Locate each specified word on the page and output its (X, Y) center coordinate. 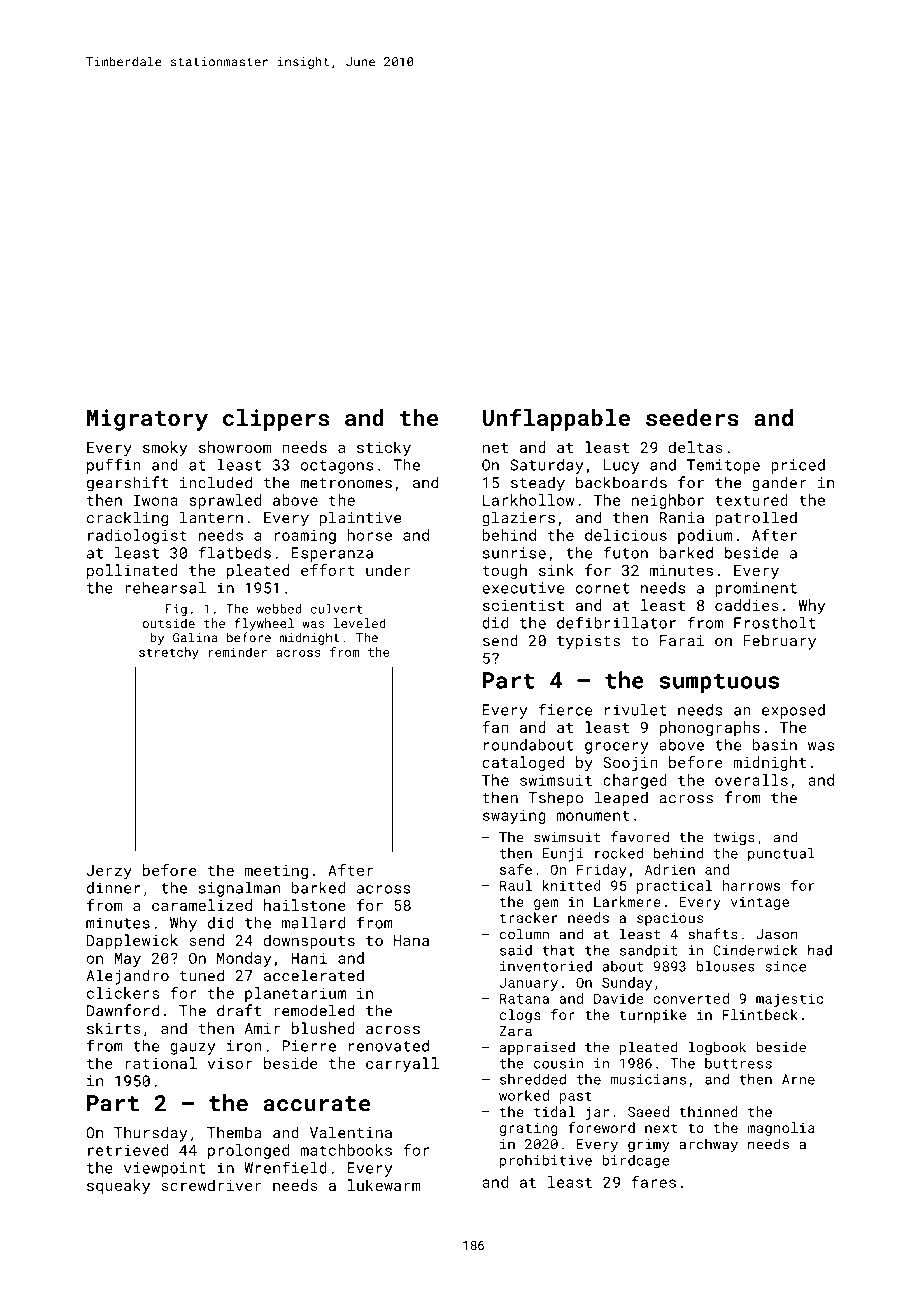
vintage (760, 903)
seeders (692, 417)
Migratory (147, 420)
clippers (276, 420)
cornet (602, 588)
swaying (514, 816)
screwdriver (212, 1185)
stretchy (169, 653)
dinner (113, 888)
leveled (360, 623)
